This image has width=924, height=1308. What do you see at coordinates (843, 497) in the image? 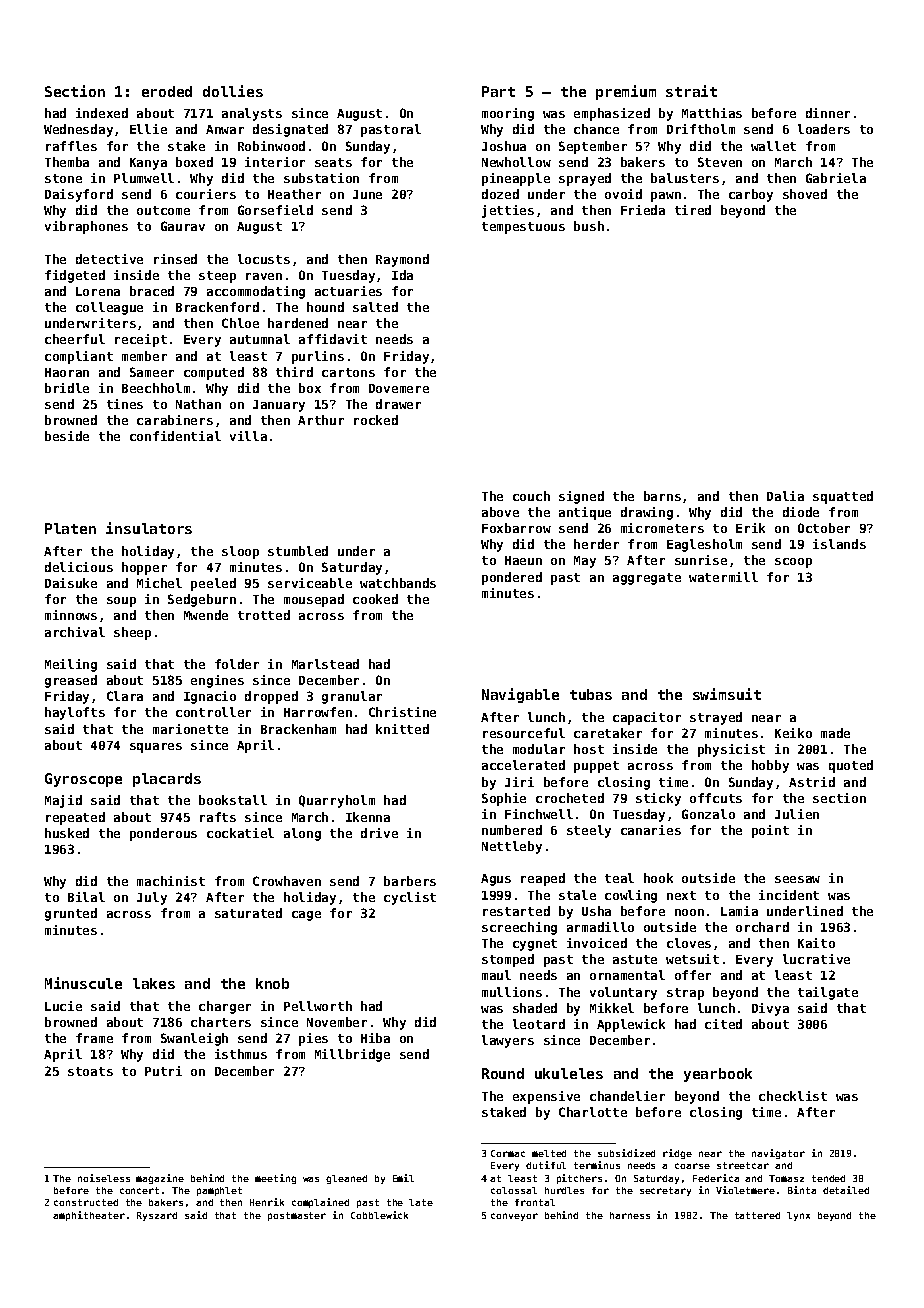
I see `squatted` at bounding box center [843, 497].
